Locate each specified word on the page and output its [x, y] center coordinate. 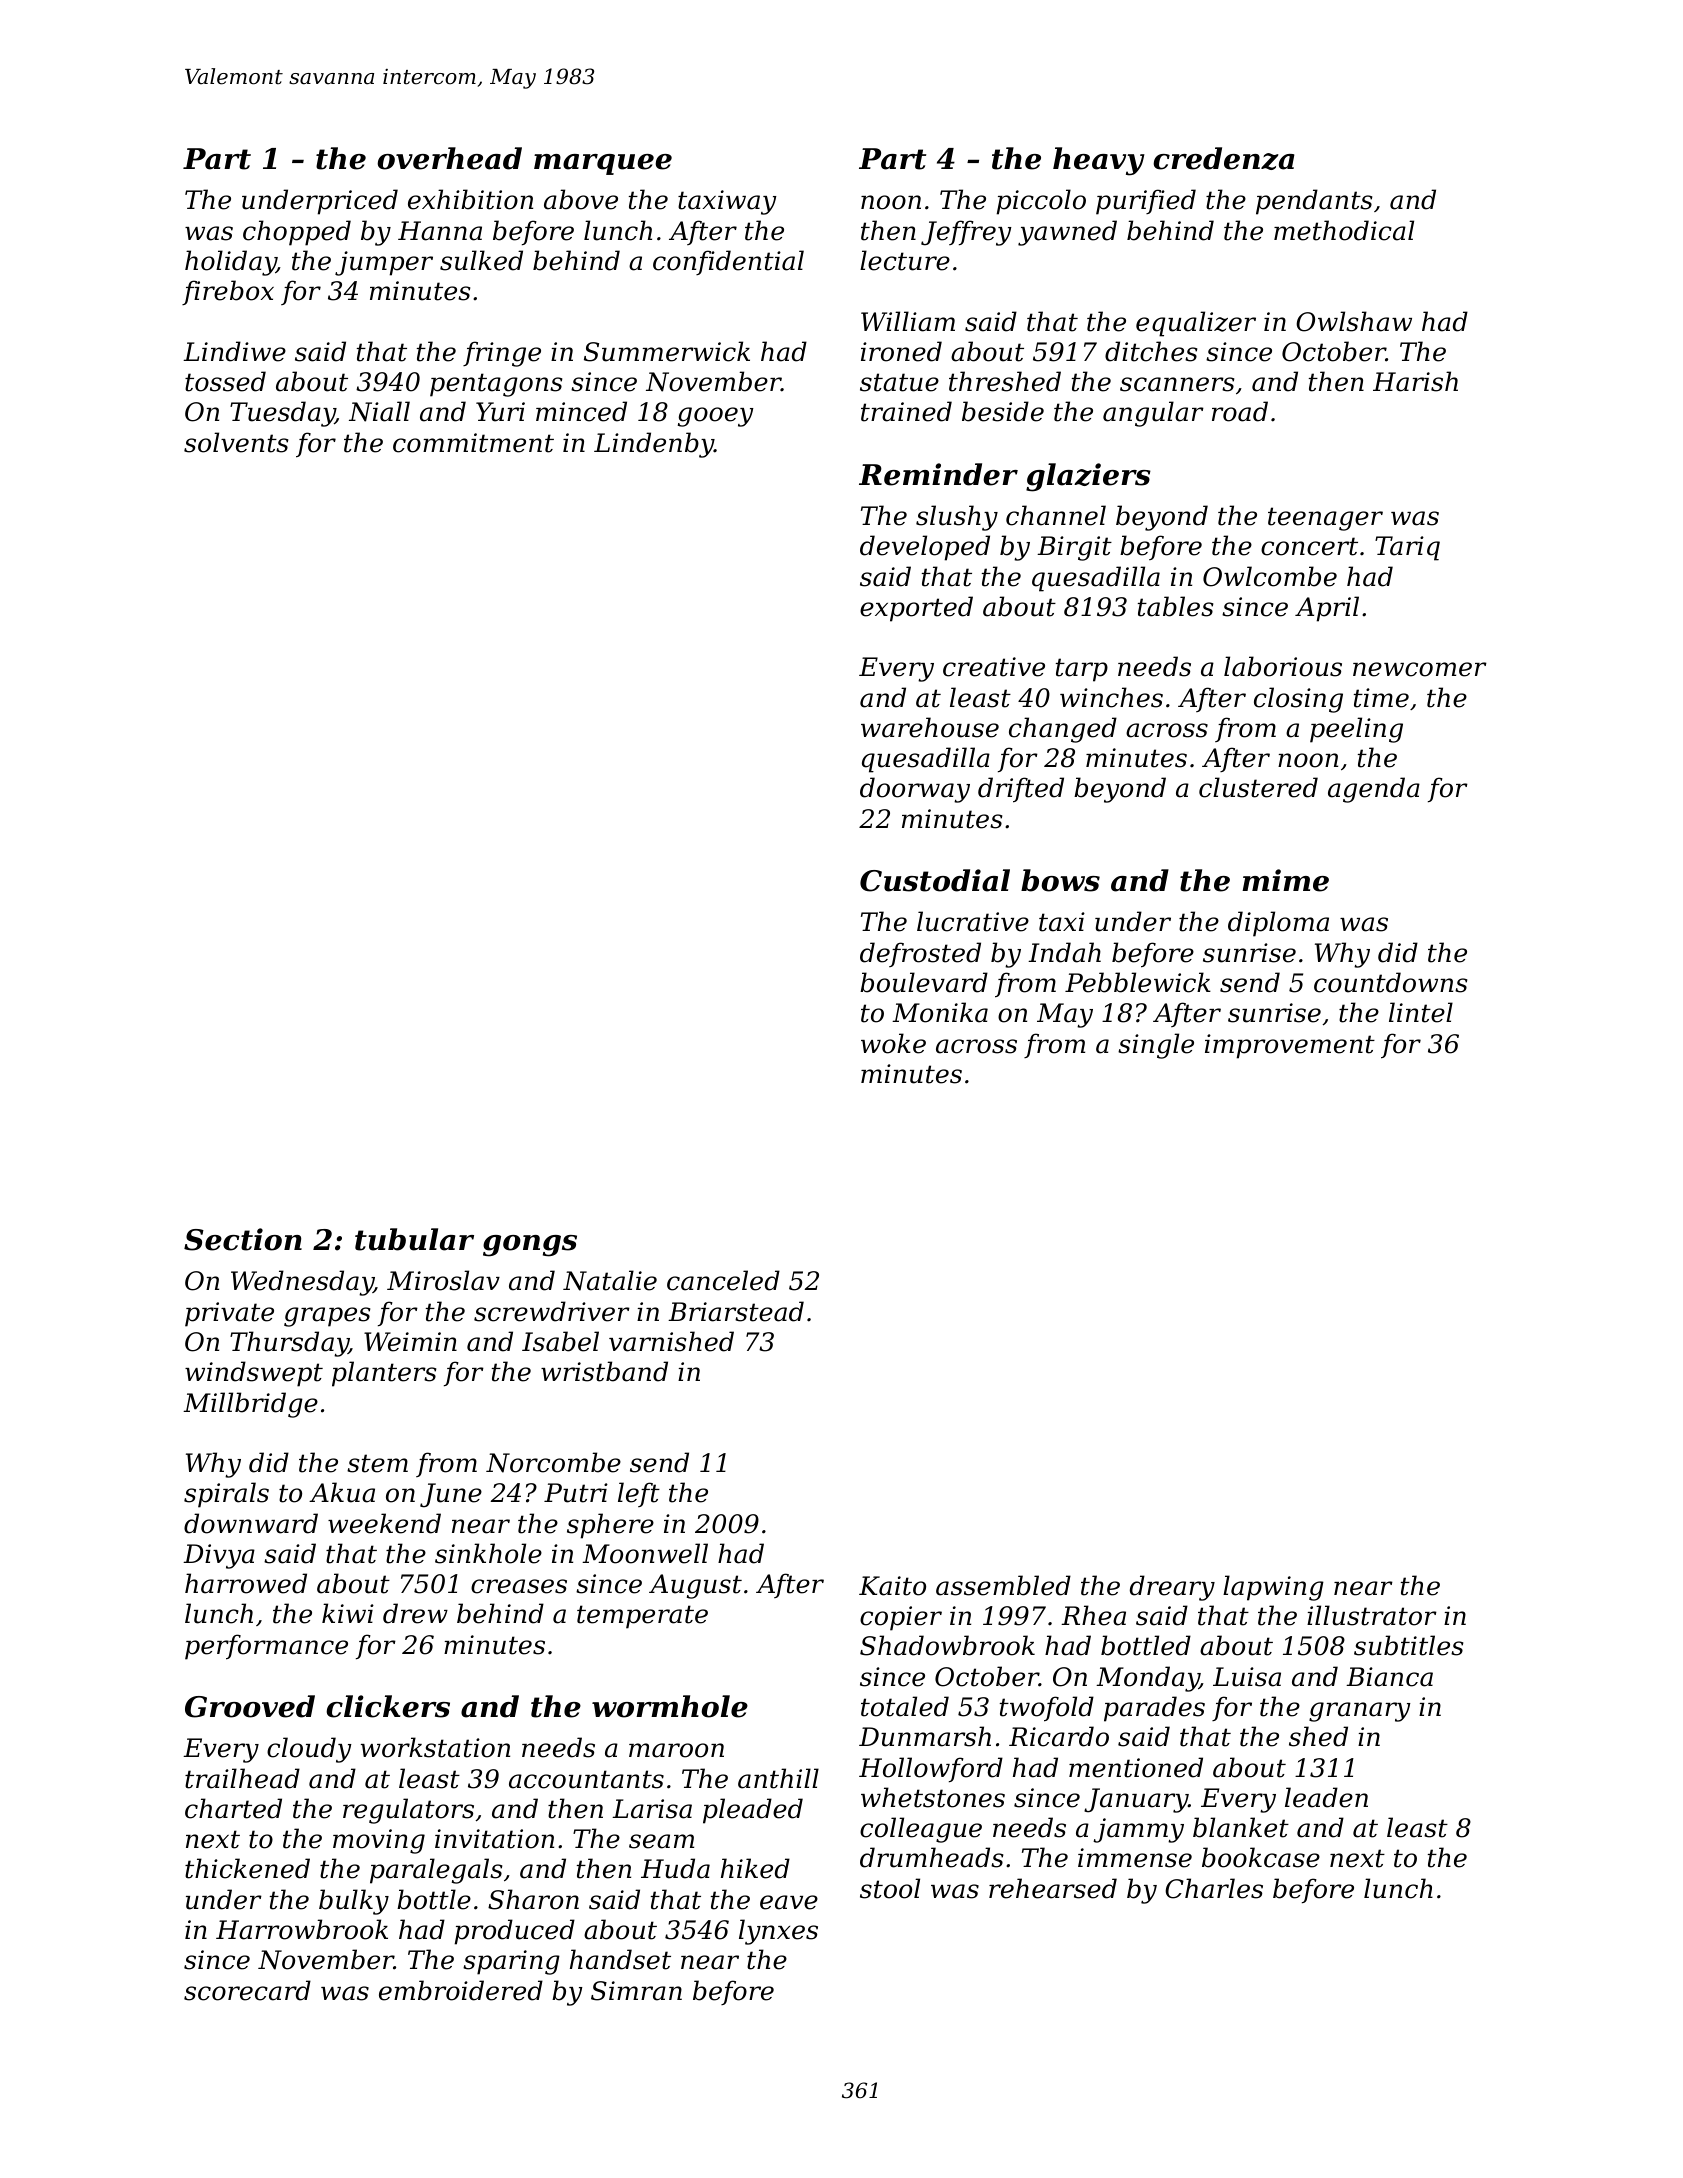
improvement [1290, 1046]
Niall [379, 411]
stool [890, 1888]
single [1156, 1046]
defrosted [920, 954]
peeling [1356, 730]
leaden [1326, 1797]
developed [925, 548]
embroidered [461, 1990]
